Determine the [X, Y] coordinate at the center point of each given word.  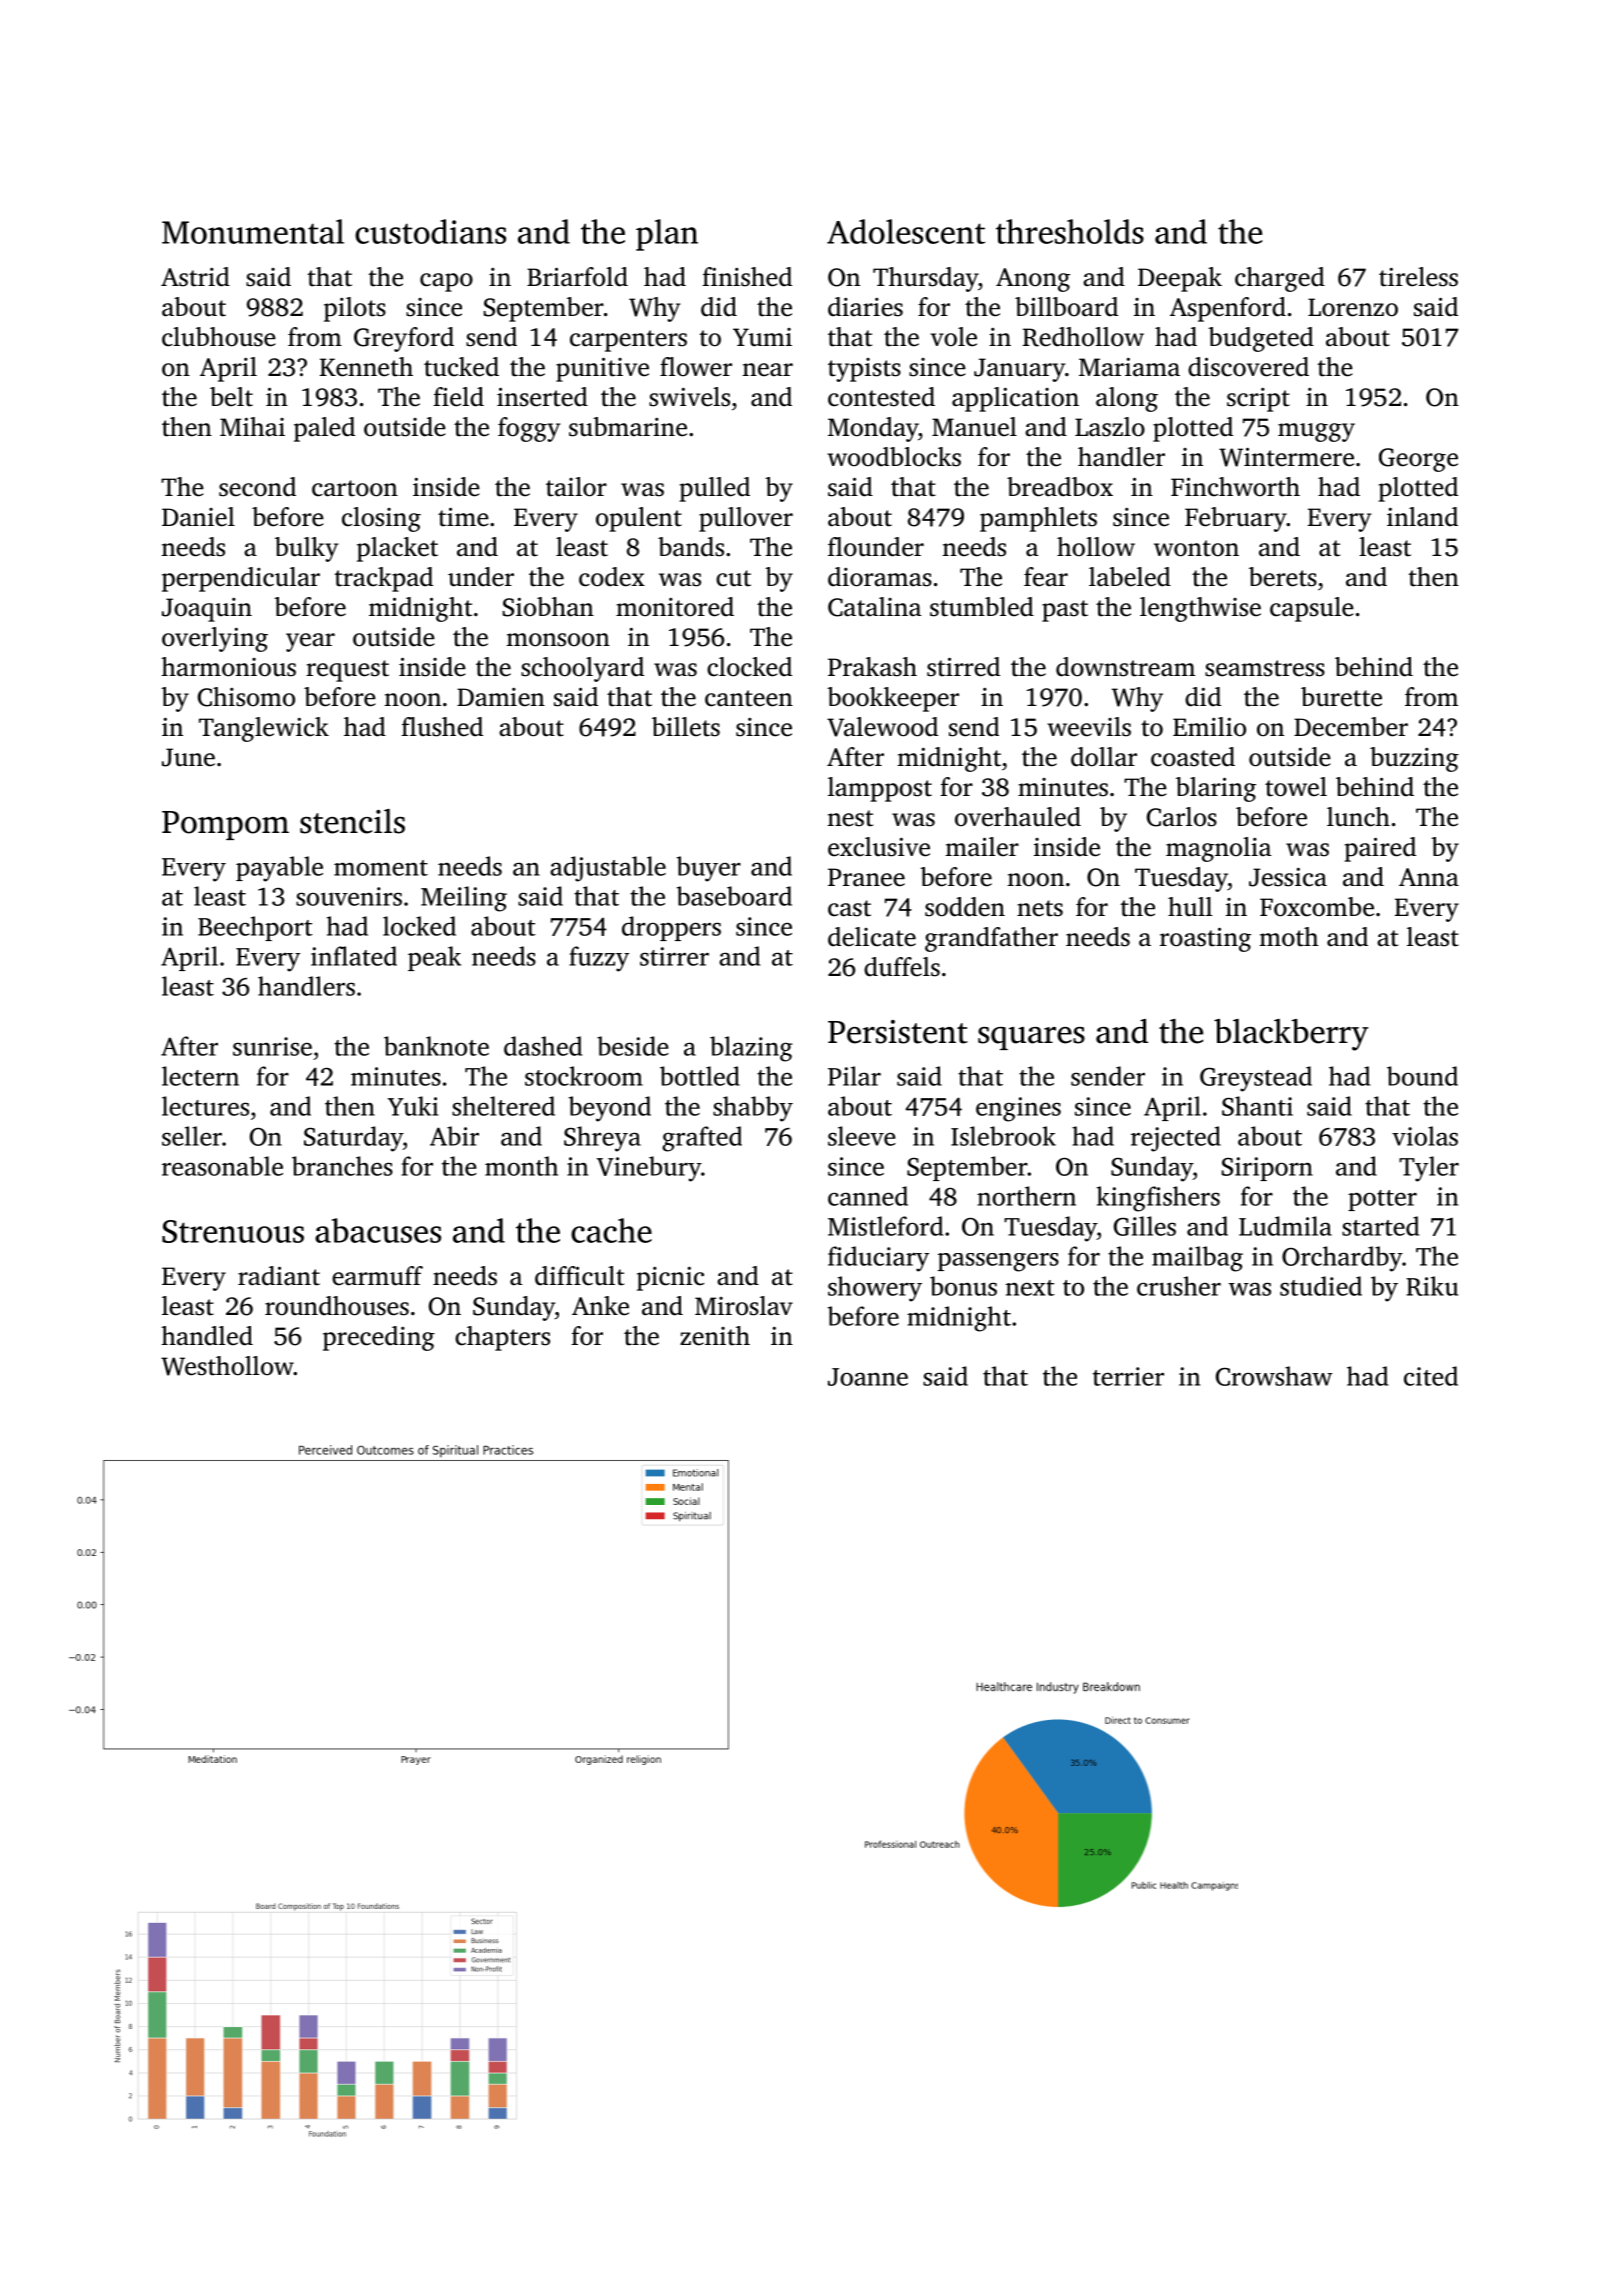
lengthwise [1200, 609]
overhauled [1018, 817]
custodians [430, 231]
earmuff [377, 1276]
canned [868, 1196]
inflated [354, 956]
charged [1280, 279]
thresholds [1070, 231]
